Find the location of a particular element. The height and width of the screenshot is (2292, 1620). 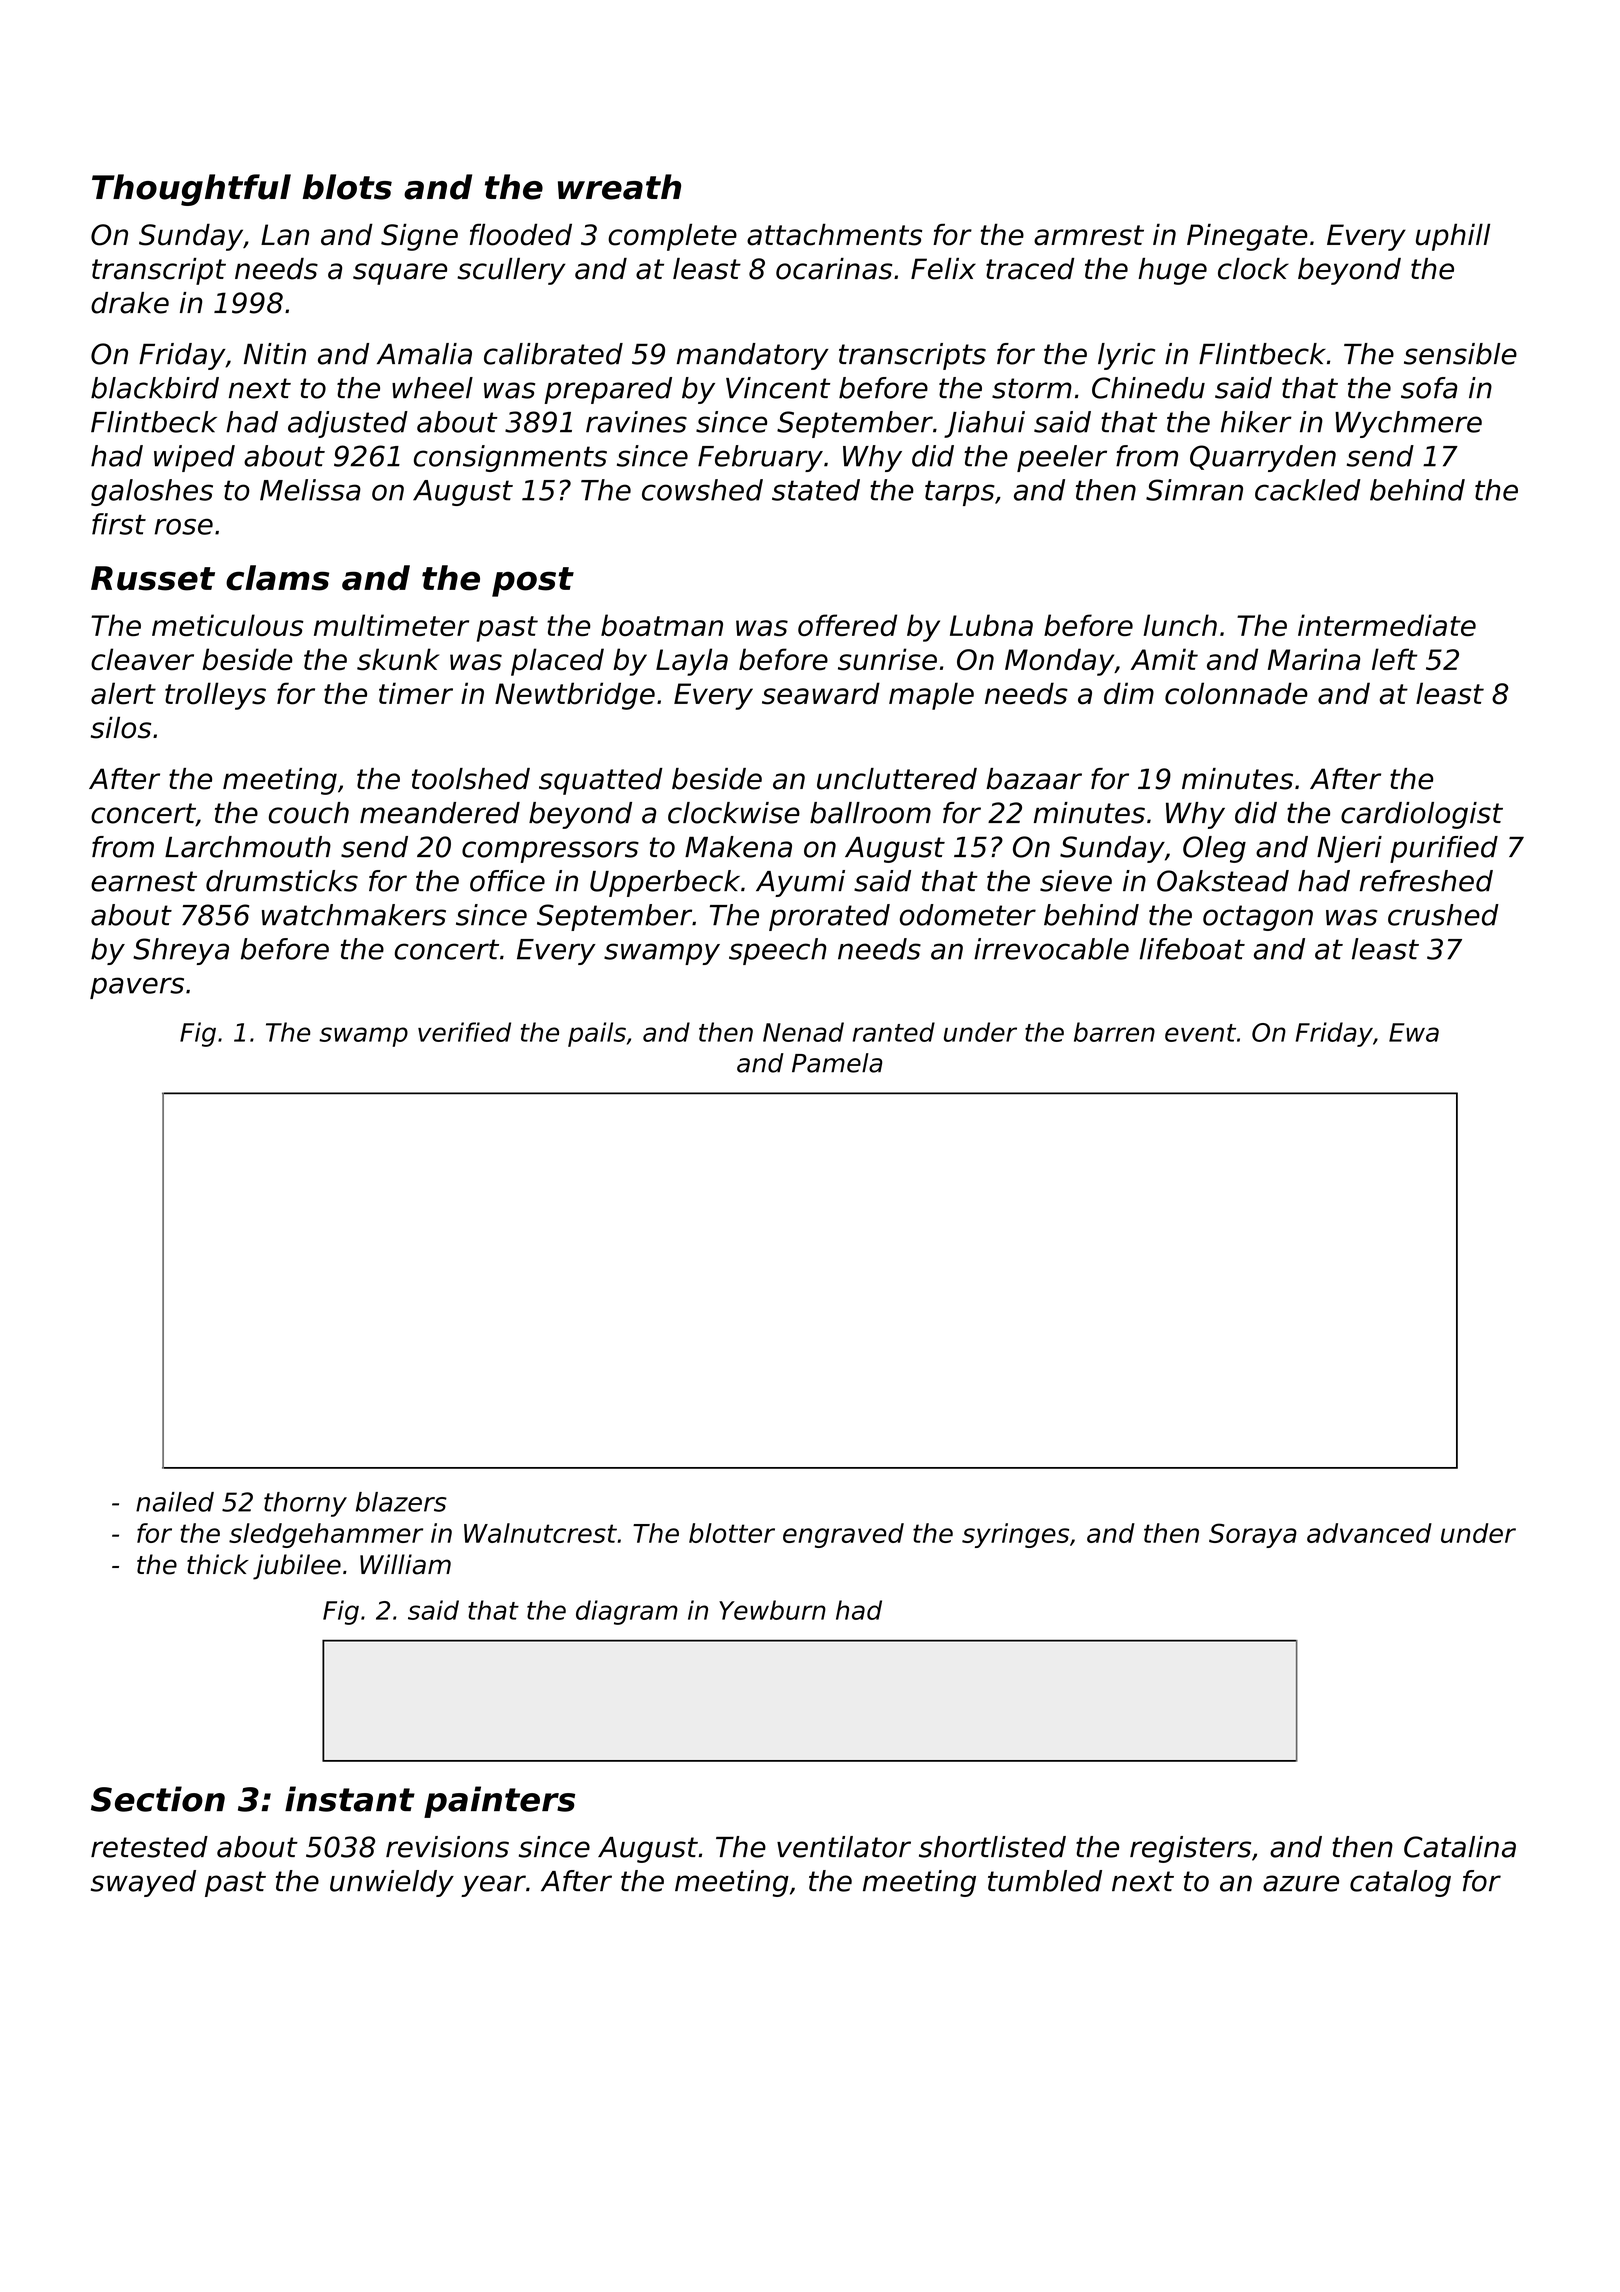

armrest is located at coordinates (1089, 235).
